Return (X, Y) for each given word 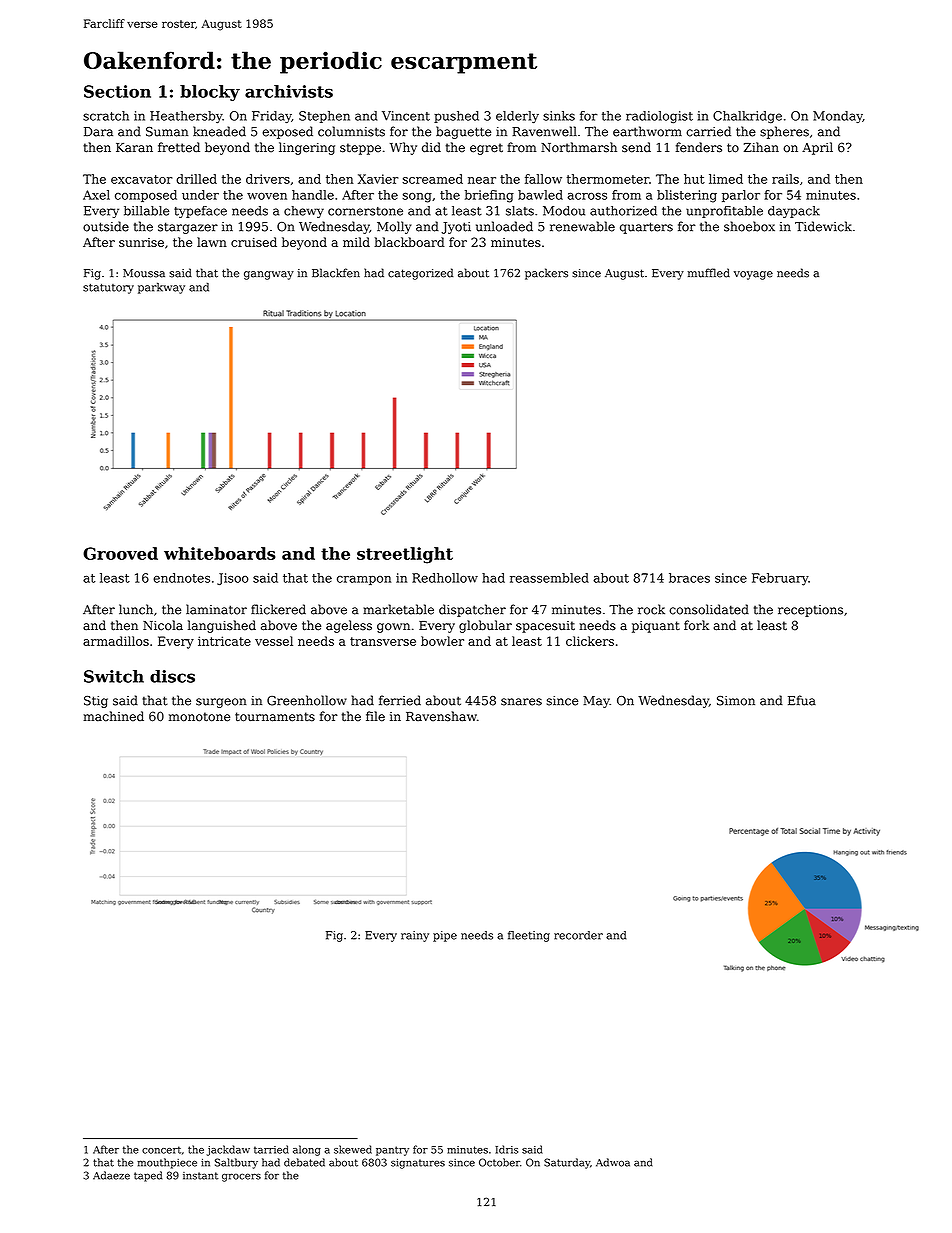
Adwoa (613, 1162)
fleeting (529, 936)
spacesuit (545, 627)
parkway (161, 288)
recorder (578, 935)
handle (313, 195)
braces (689, 578)
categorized (420, 274)
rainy (415, 936)
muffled (709, 273)
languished (222, 626)
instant (200, 1176)
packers (546, 274)
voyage (753, 275)
